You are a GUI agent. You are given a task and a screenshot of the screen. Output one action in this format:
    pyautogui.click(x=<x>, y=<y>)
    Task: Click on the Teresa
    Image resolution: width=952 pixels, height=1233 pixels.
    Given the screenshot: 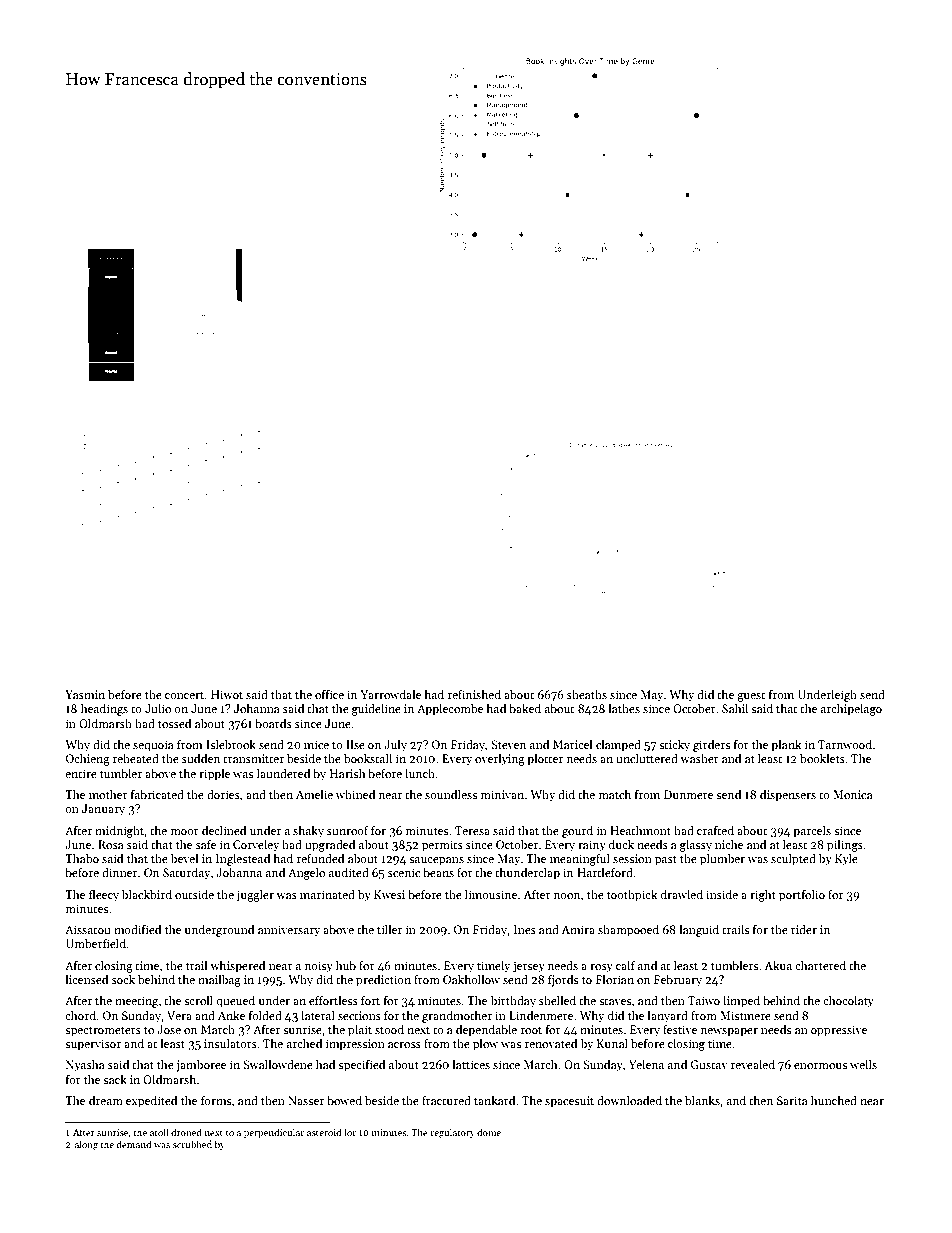 What is the action you would take?
    pyautogui.click(x=472, y=830)
